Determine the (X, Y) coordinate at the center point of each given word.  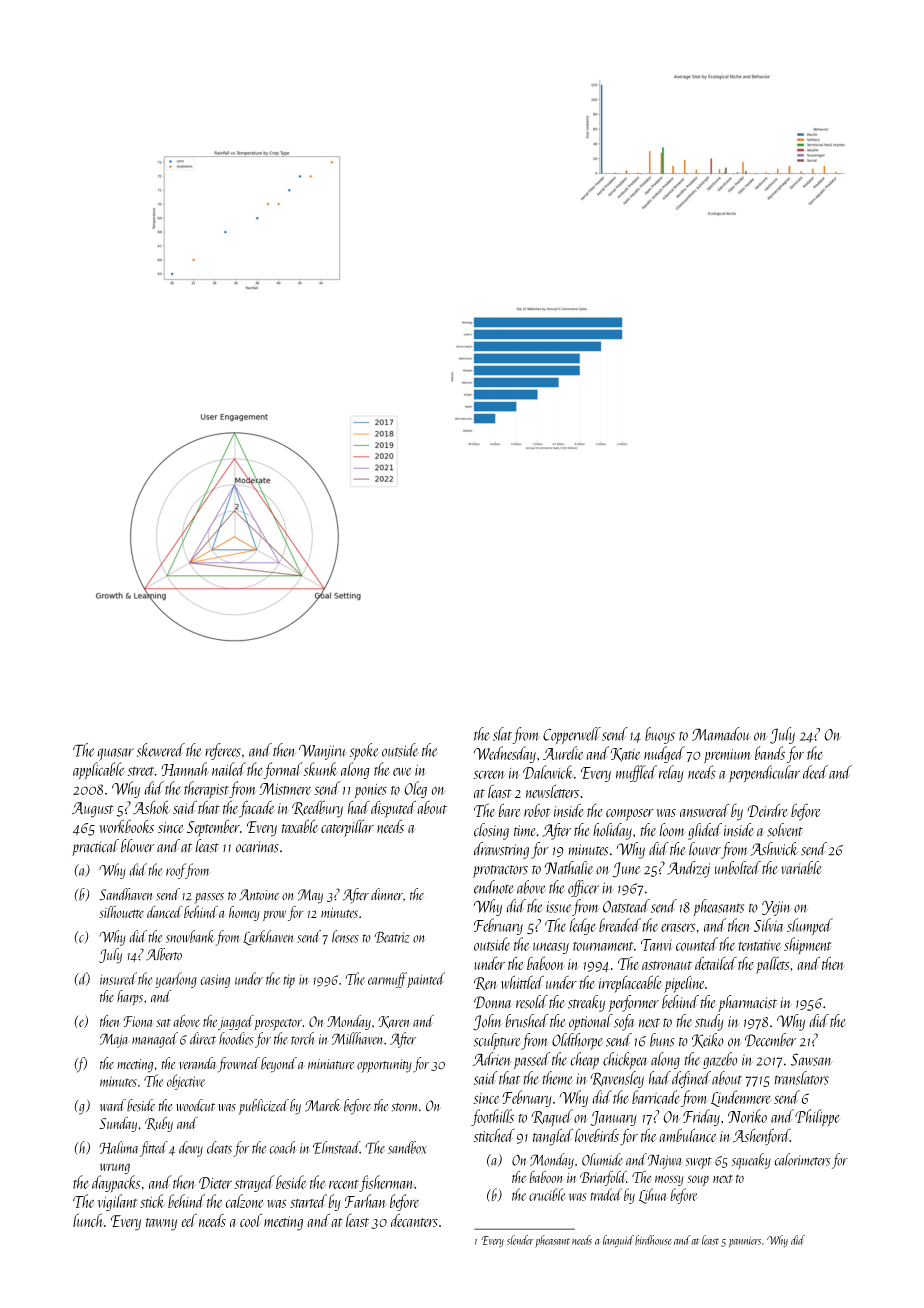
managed (155, 1040)
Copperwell (572, 735)
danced (164, 912)
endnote (494, 887)
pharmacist (747, 1003)
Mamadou (721, 734)
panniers (745, 1242)
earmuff (387, 980)
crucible (547, 1194)
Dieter (215, 1183)
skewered (161, 750)
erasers (678, 927)
